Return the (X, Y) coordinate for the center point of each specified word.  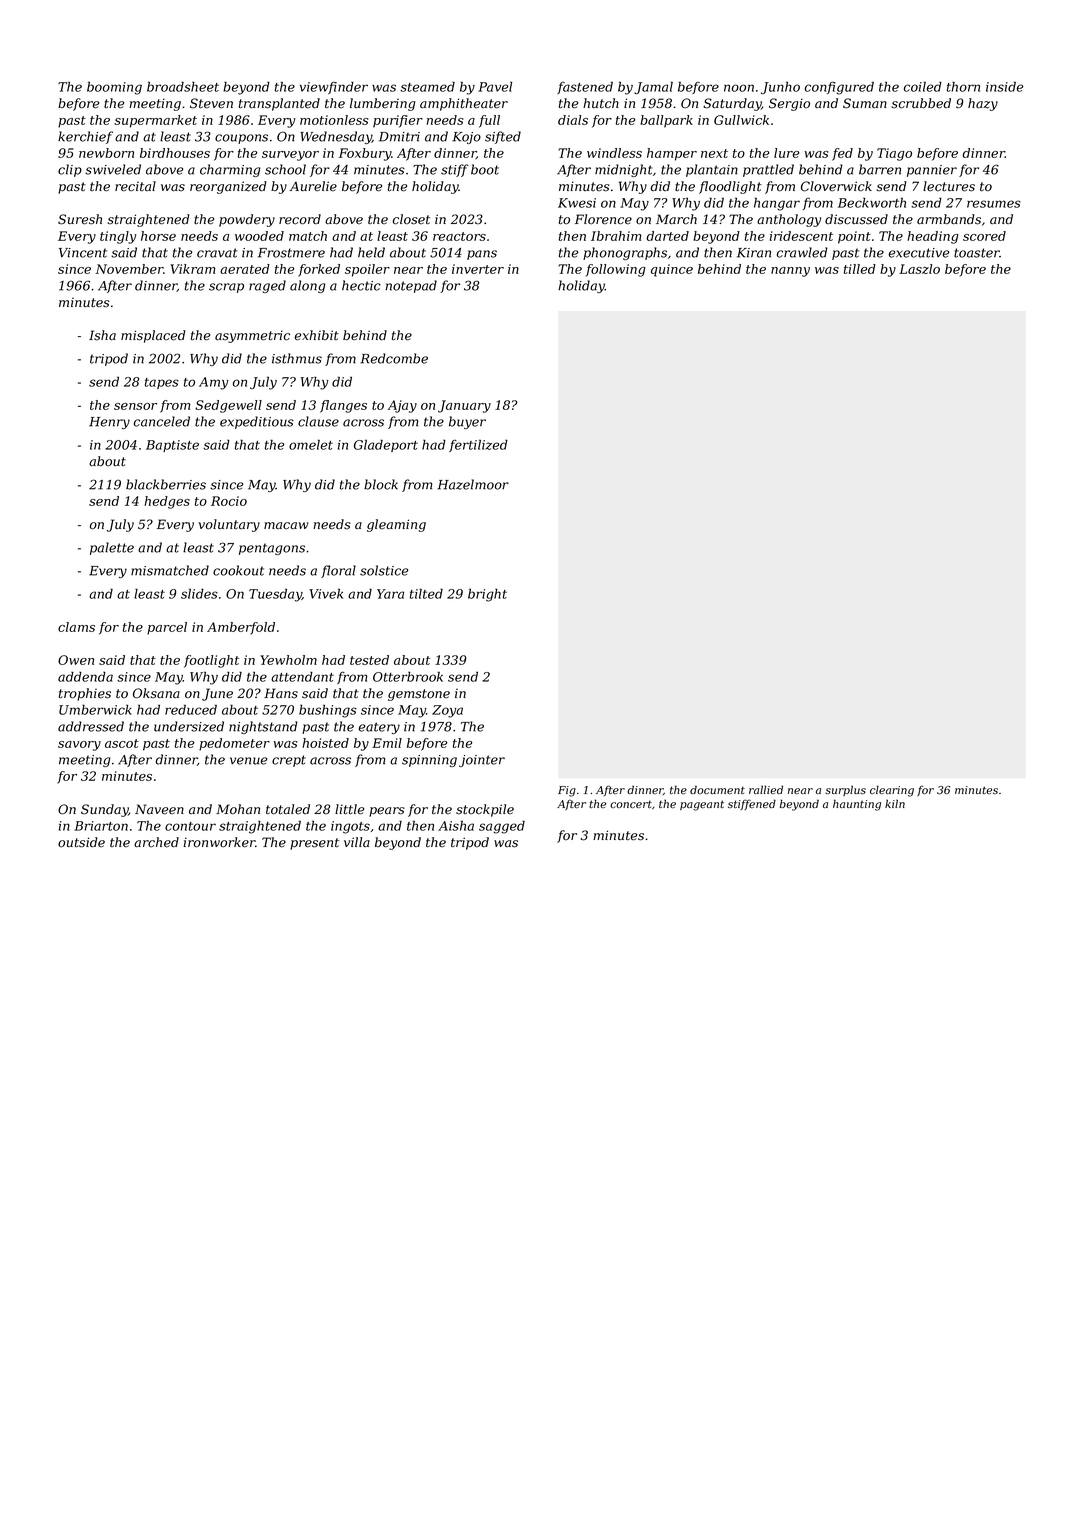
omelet (311, 444)
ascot (122, 743)
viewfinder (334, 87)
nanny (790, 272)
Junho (780, 87)
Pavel (495, 87)
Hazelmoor (473, 484)
